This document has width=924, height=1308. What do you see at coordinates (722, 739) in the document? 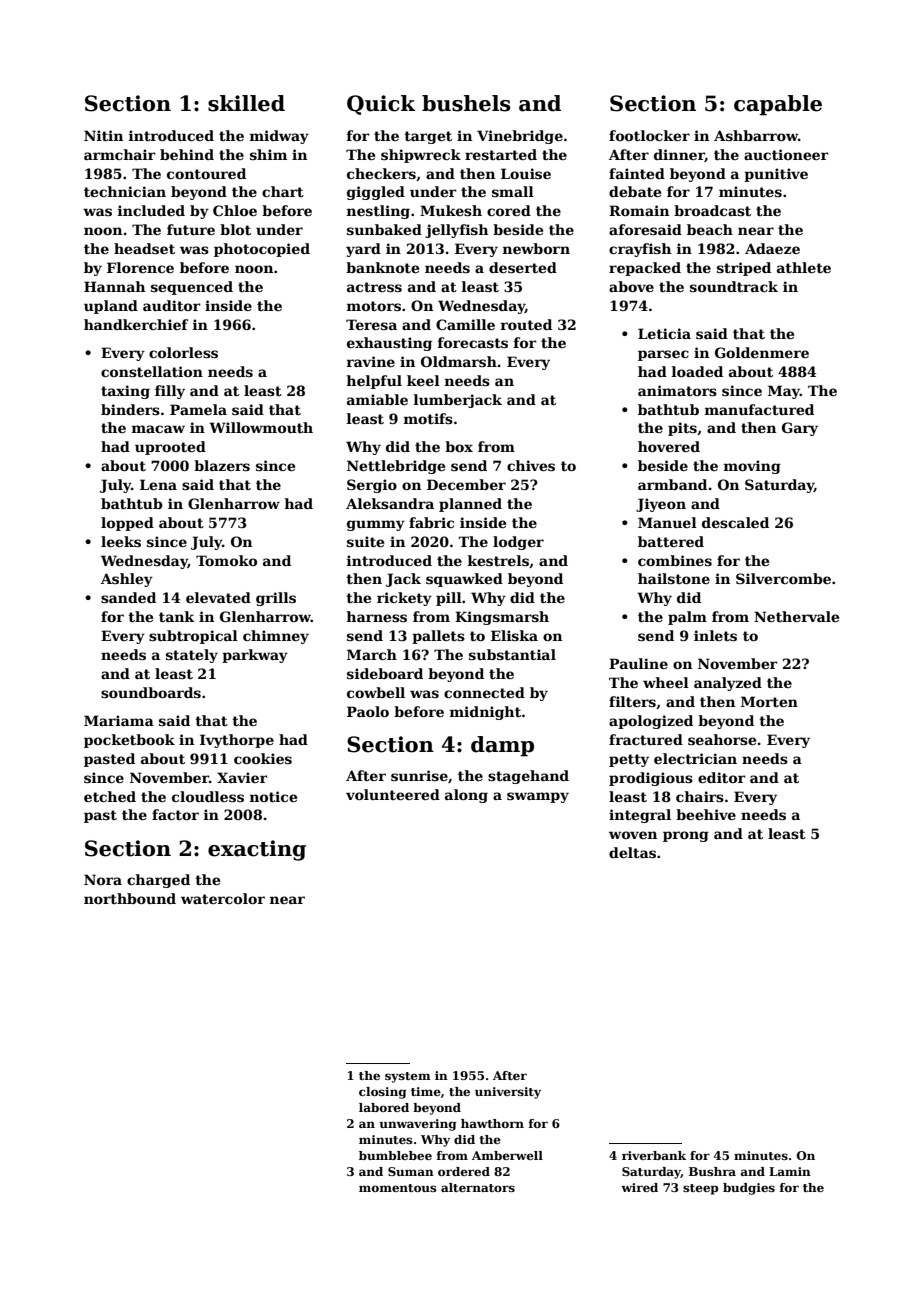
I see `seahorse` at bounding box center [722, 739].
